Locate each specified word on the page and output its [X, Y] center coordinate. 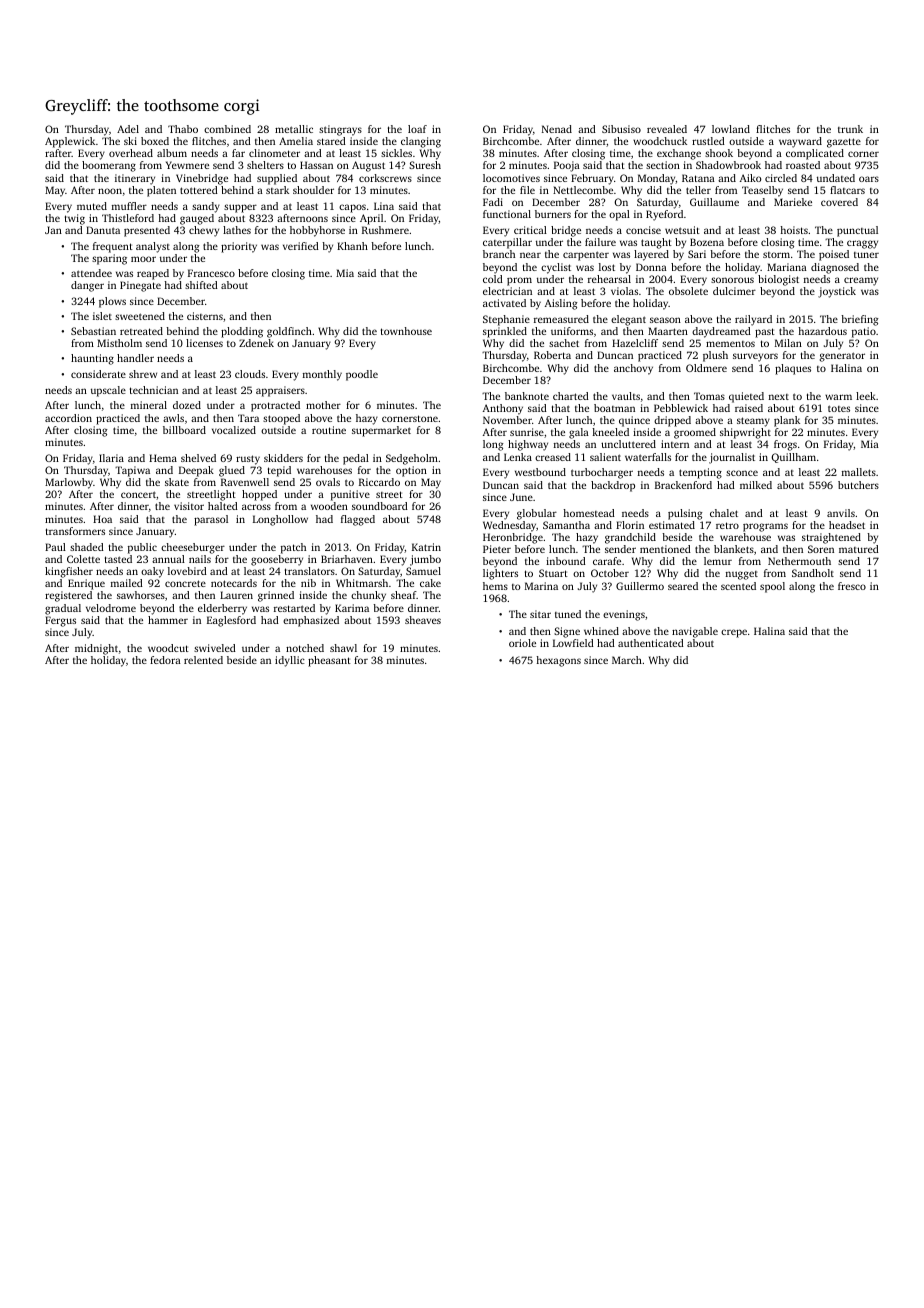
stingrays [340, 130]
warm [838, 397]
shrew [143, 374]
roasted [803, 165]
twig [75, 219]
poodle [362, 375]
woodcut [168, 648]
